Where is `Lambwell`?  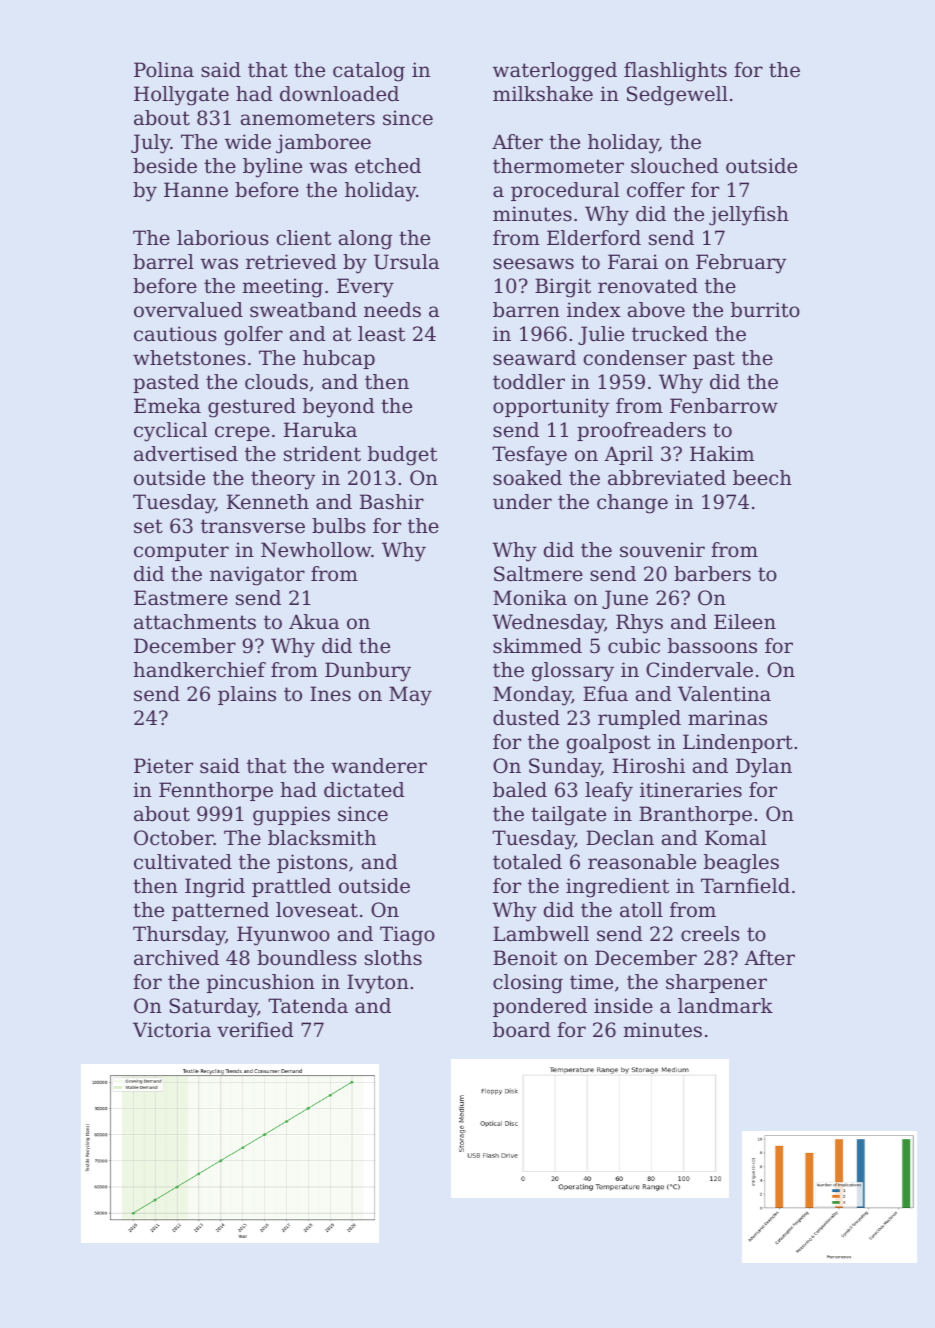 Lambwell is located at coordinates (541, 934).
